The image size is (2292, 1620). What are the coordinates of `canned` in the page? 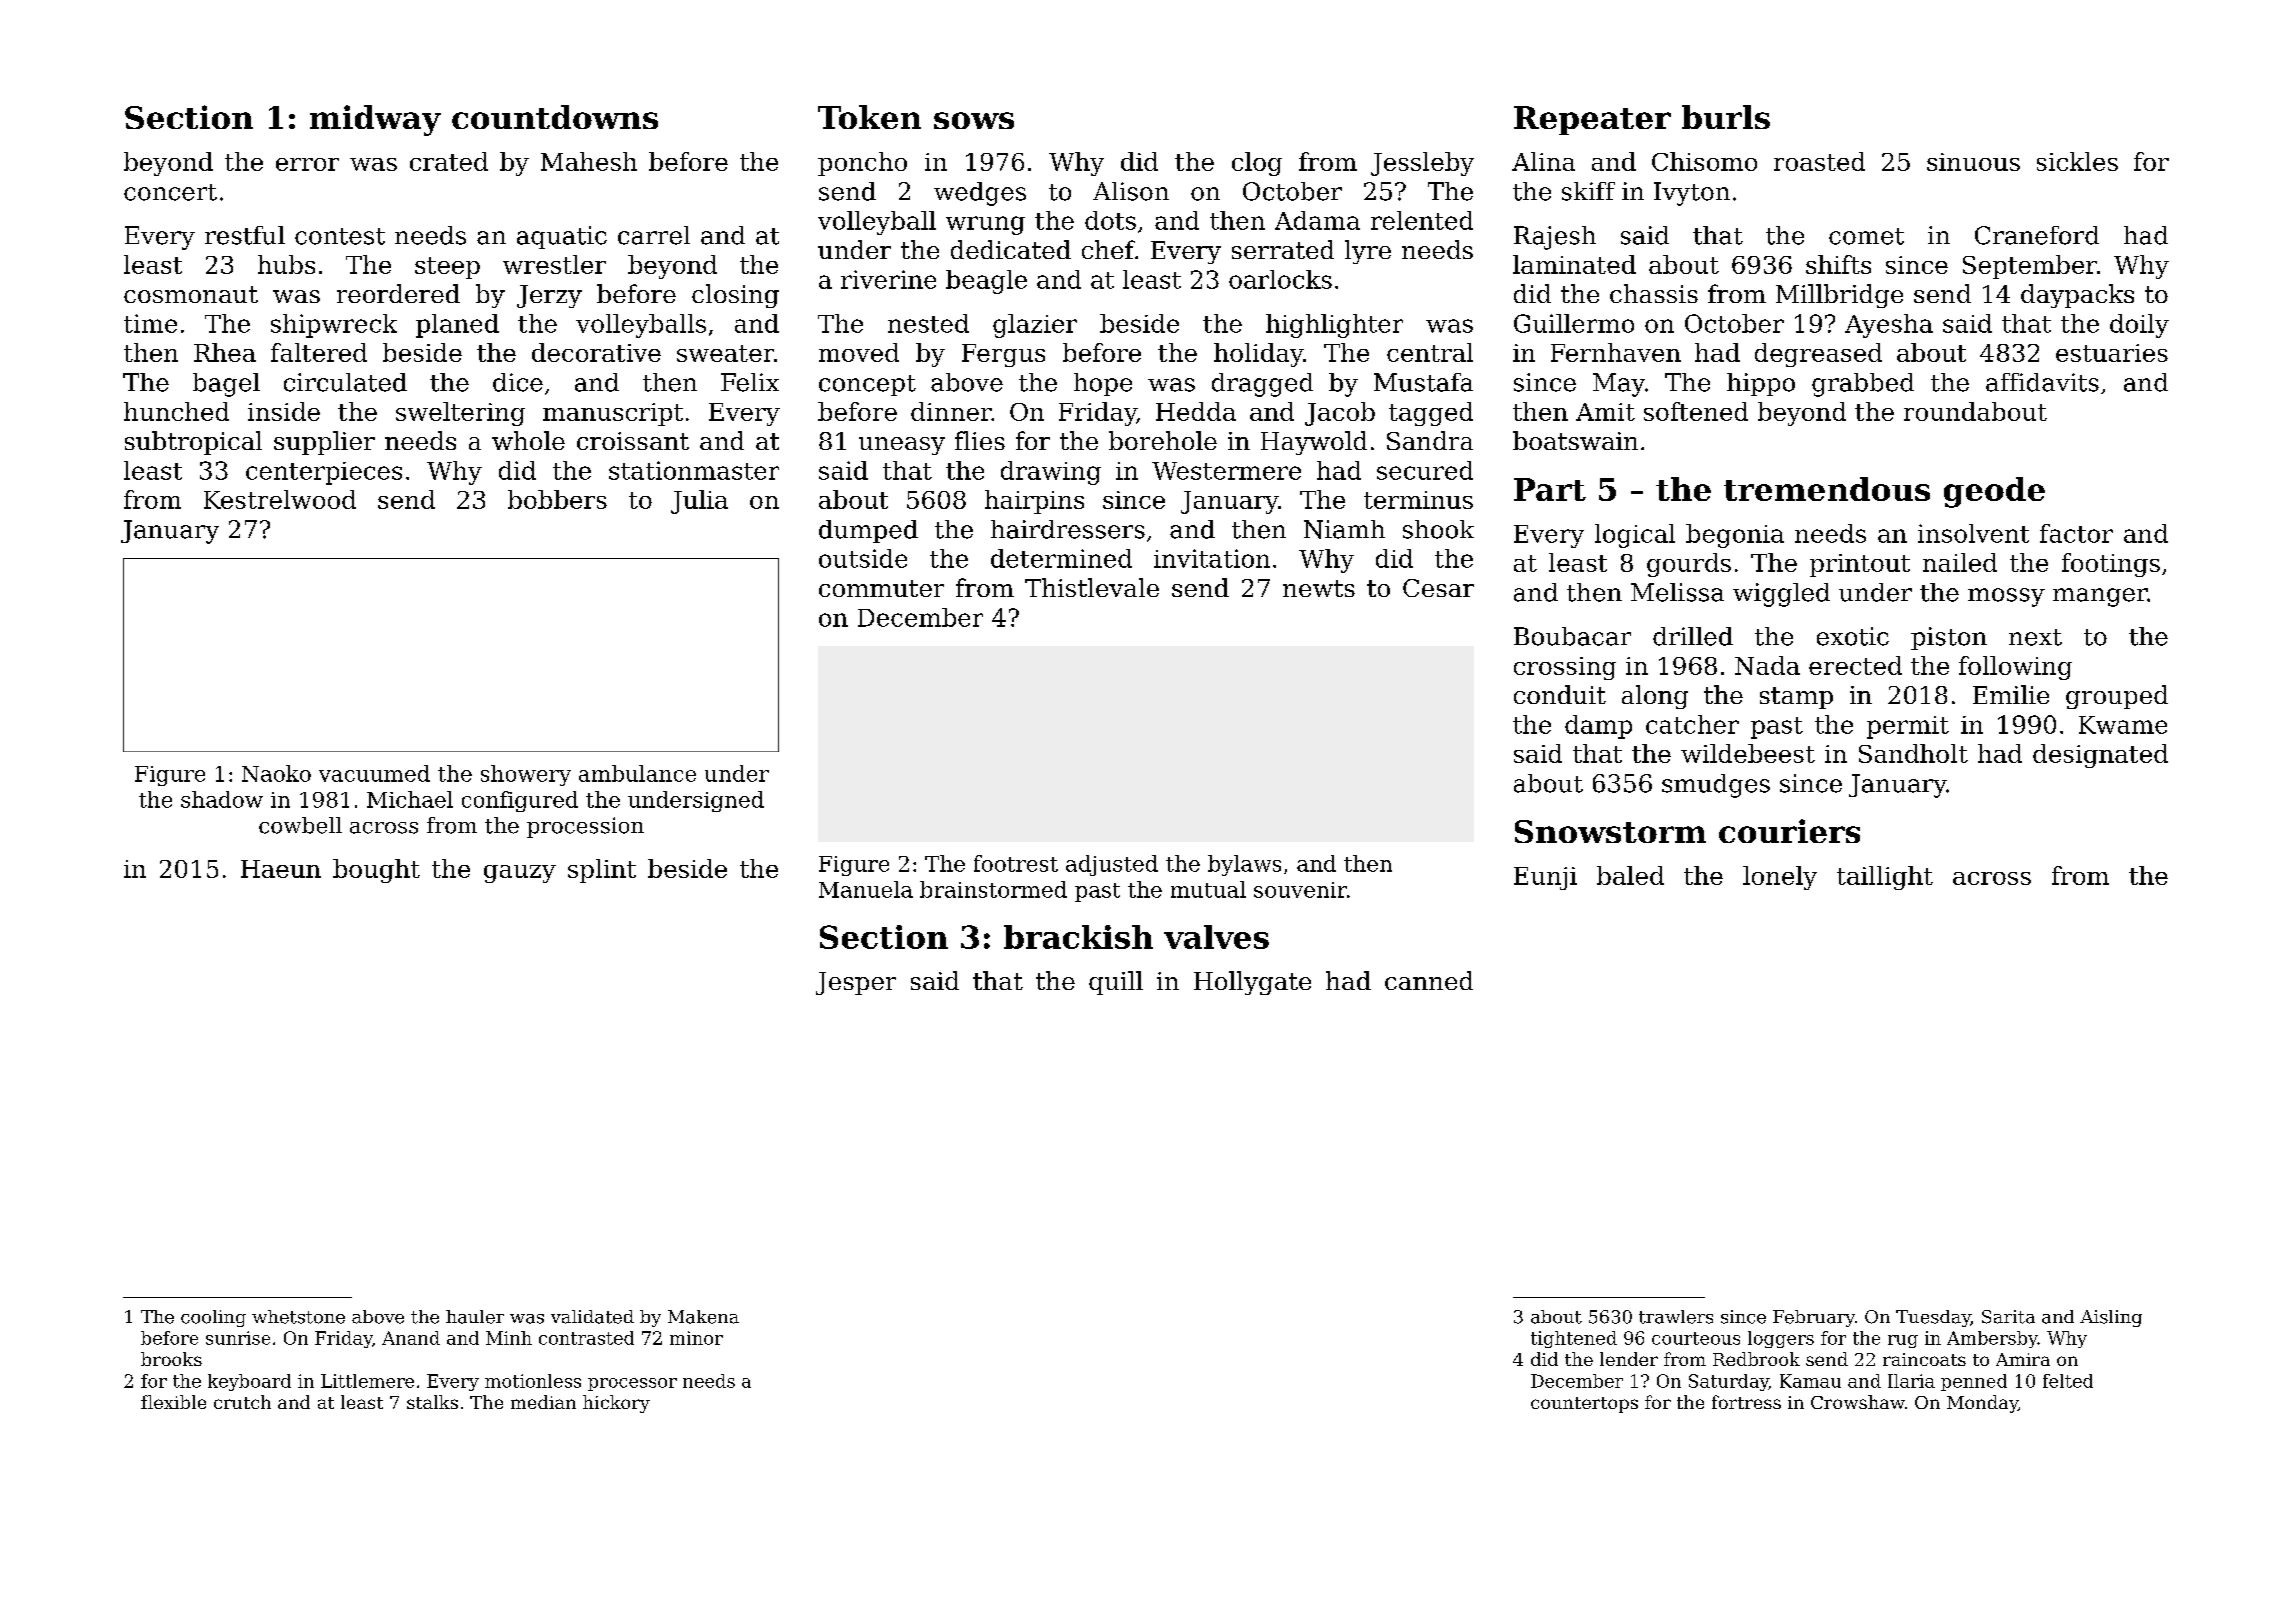 It's located at (1429, 980).
